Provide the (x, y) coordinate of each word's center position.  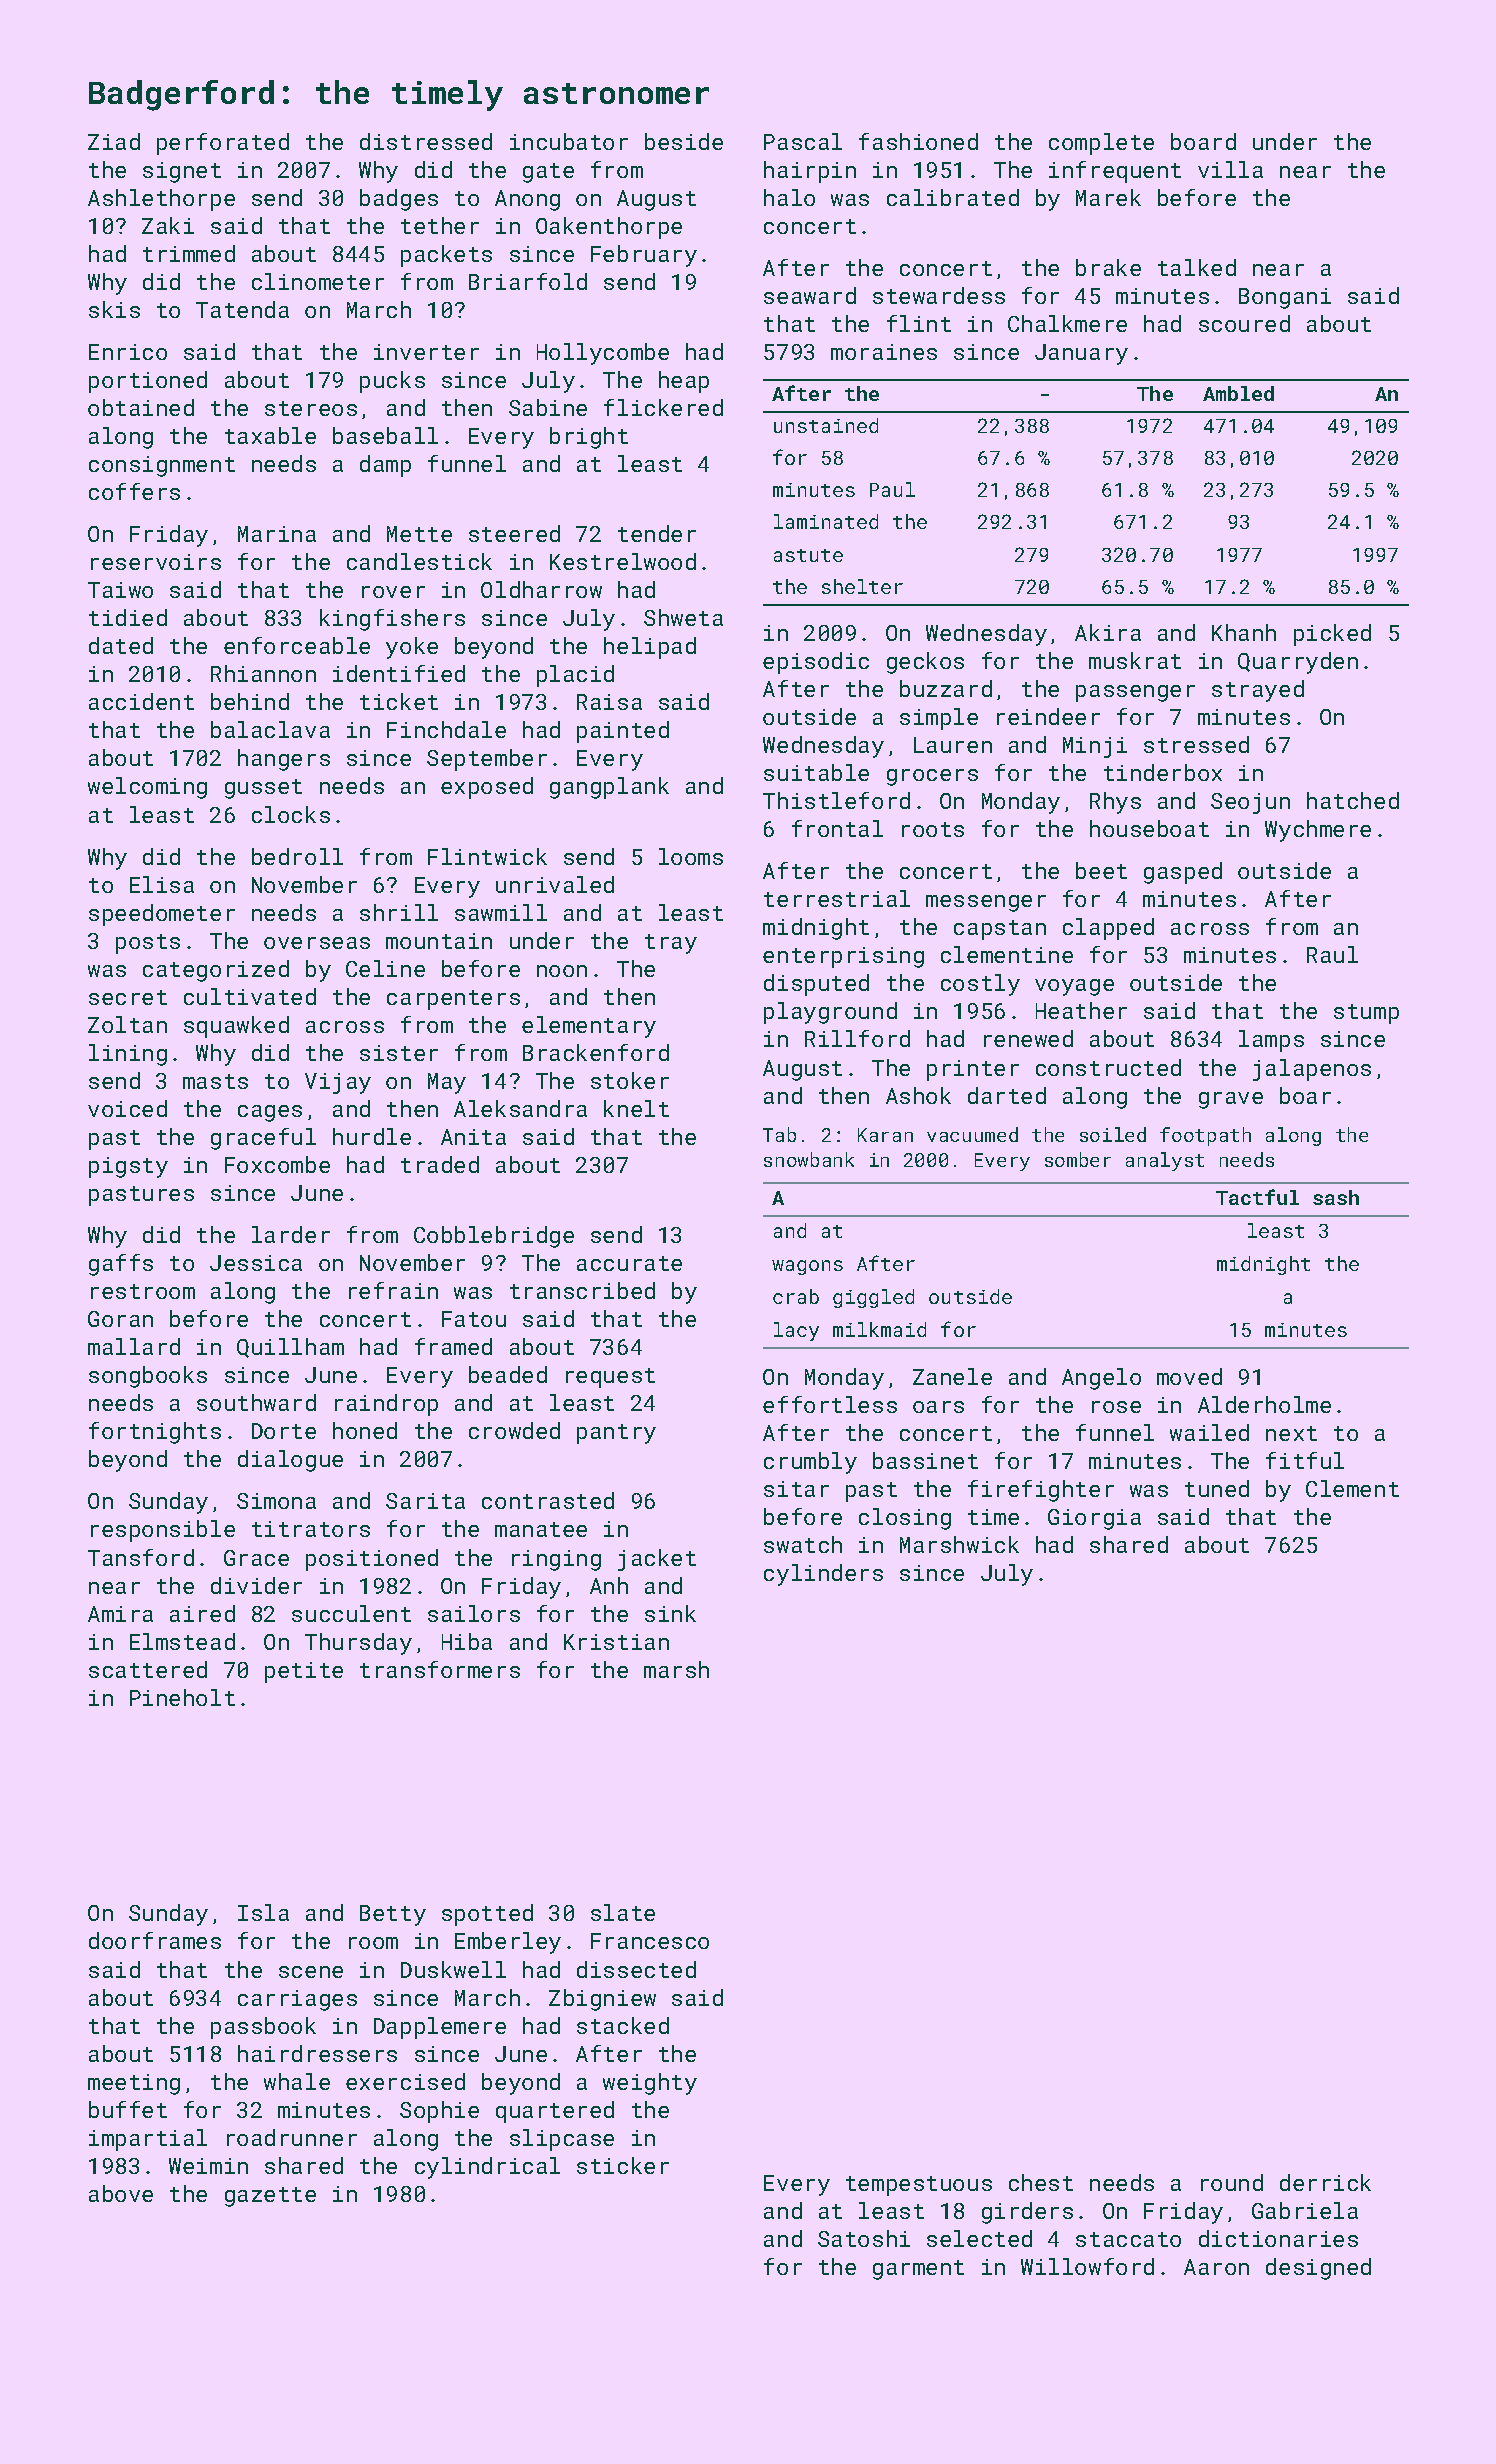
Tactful (1257, 1197)
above (121, 2193)
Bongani (1285, 298)
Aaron (1216, 2267)
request (610, 1378)
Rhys (1115, 803)
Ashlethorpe (161, 200)
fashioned (918, 141)
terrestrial (837, 898)
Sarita (425, 1501)
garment (918, 2270)
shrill (399, 912)
